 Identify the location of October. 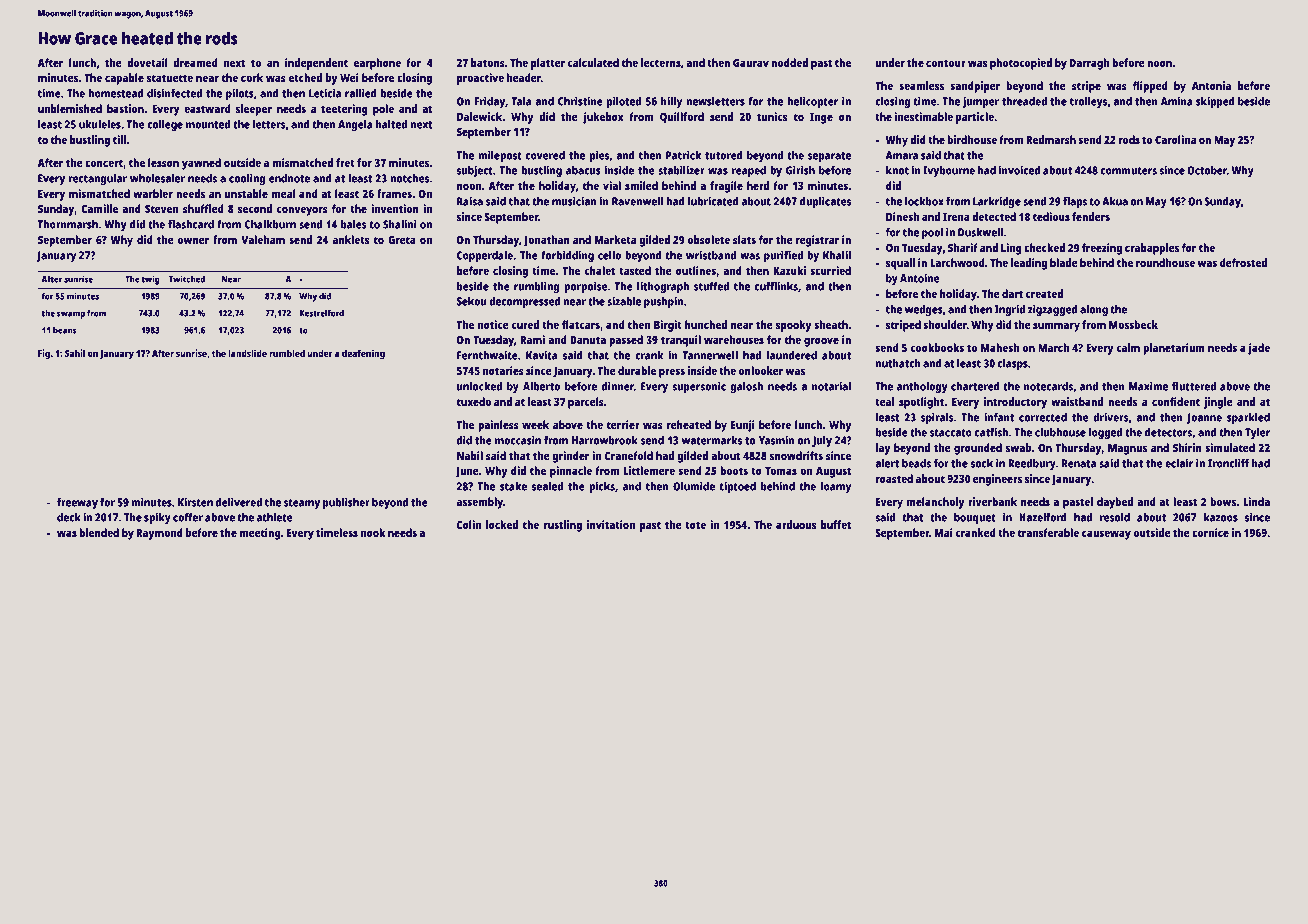
(1207, 170).
